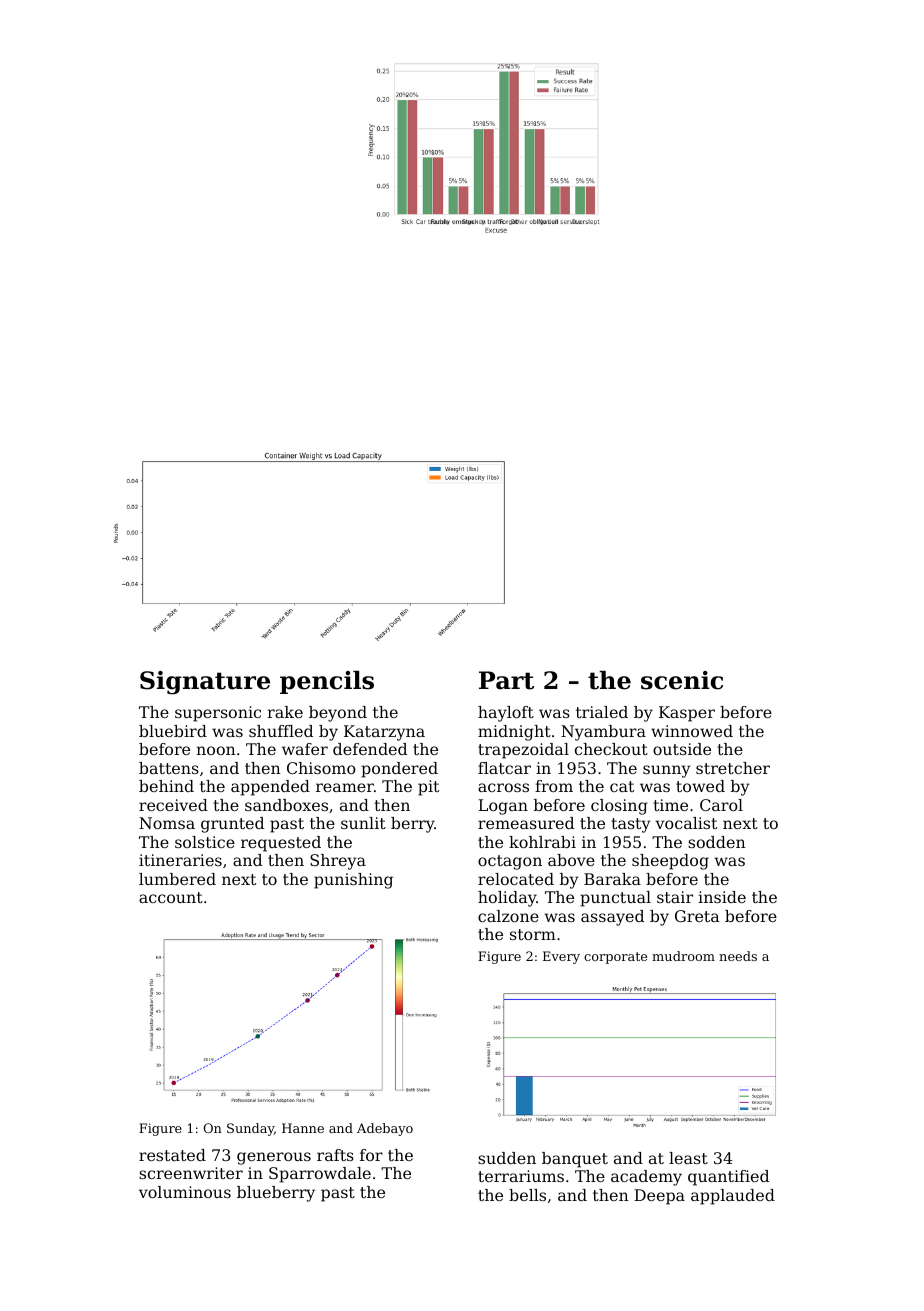 This page has width=924, height=1311. Describe the element at coordinates (527, 1195) in the page. I see `bells` at that location.
